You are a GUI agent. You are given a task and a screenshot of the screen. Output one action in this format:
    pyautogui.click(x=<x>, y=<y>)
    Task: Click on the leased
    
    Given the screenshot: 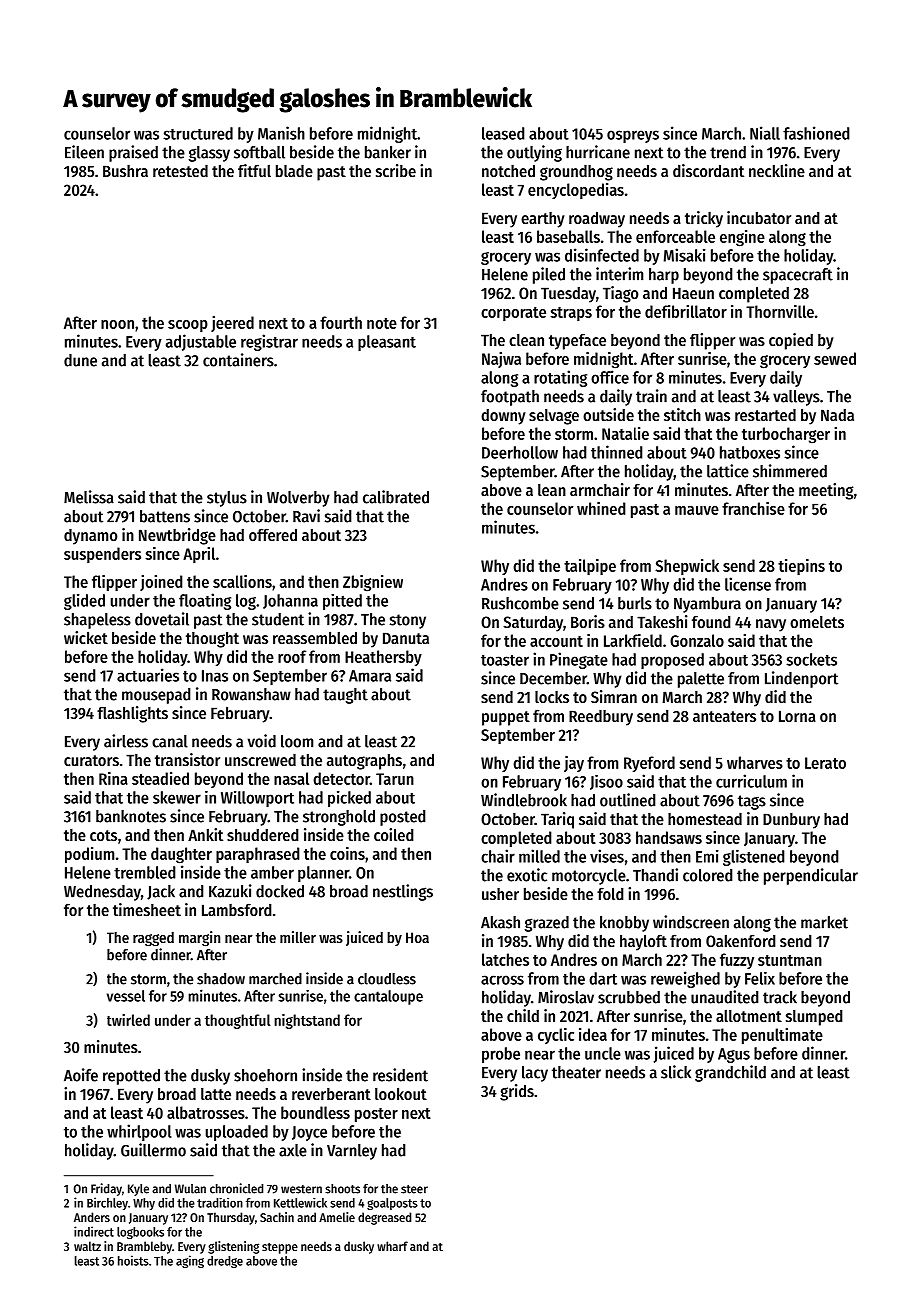 What is the action you would take?
    pyautogui.click(x=503, y=133)
